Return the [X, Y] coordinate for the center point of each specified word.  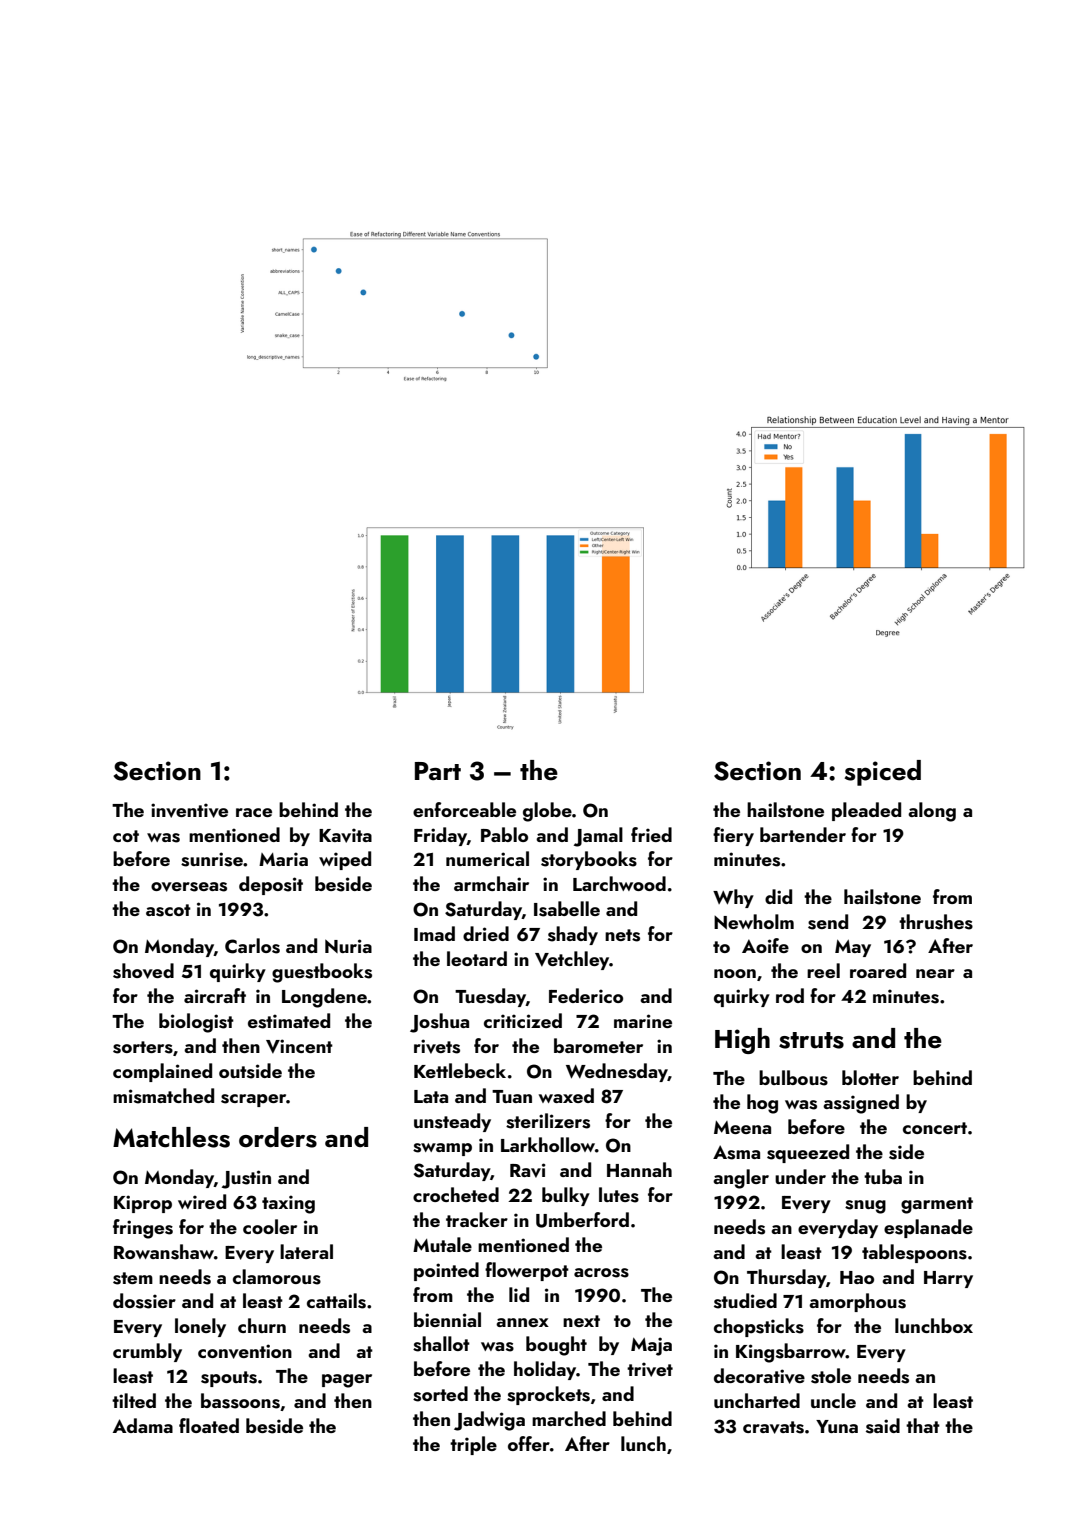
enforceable [464, 809]
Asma [736, 1152]
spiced [883, 773]
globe [547, 812]
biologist [196, 1023]
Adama [143, 1425]
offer [529, 1443]
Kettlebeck [460, 1070]
